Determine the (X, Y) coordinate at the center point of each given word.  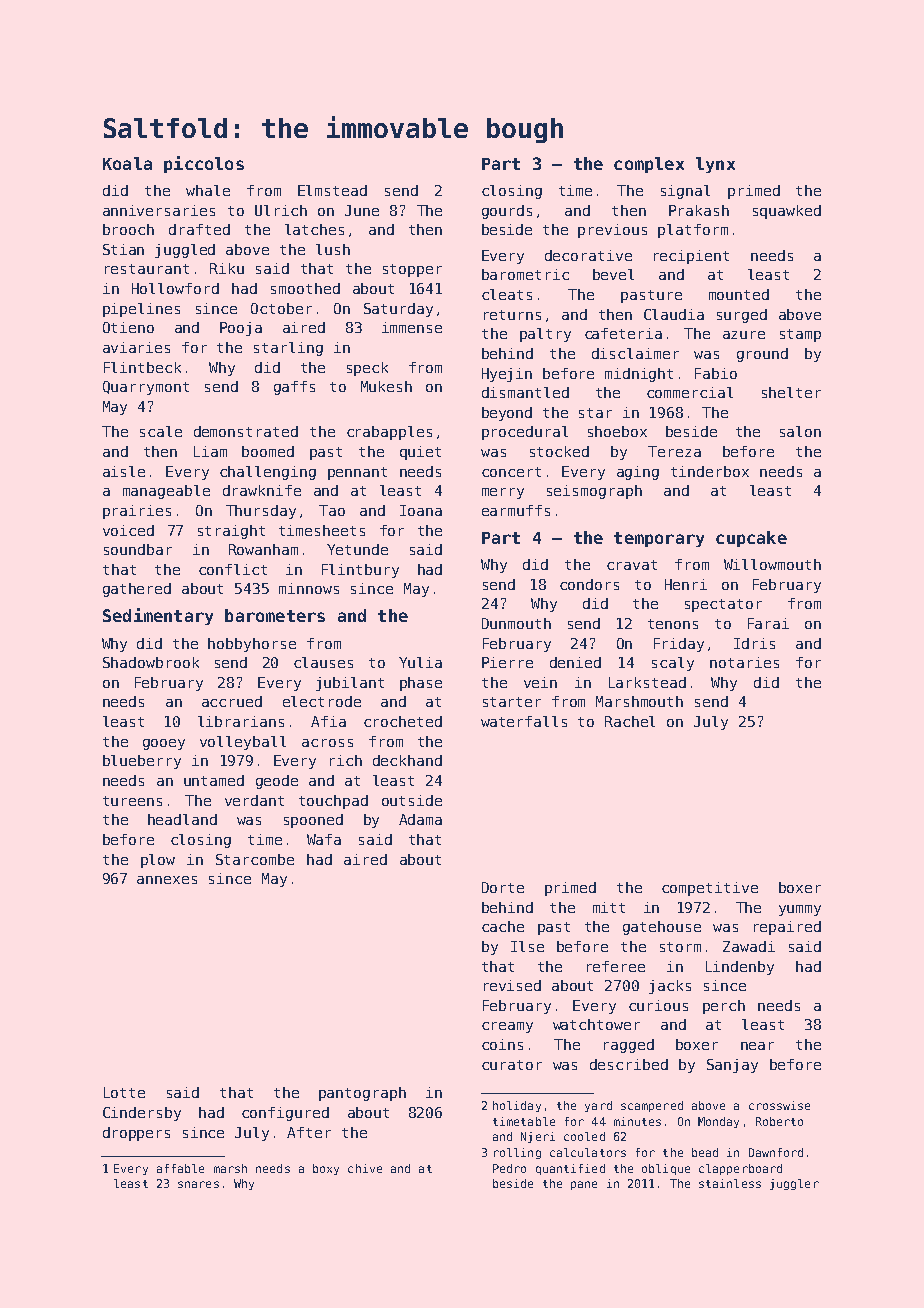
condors (589, 584)
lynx (715, 165)
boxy (326, 1169)
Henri (686, 584)
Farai (768, 623)
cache (503, 926)
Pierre (507, 662)
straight (231, 532)
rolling (517, 1153)
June (362, 210)
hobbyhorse (252, 645)
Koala (127, 163)
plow (158, 861)
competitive (710, 889)
